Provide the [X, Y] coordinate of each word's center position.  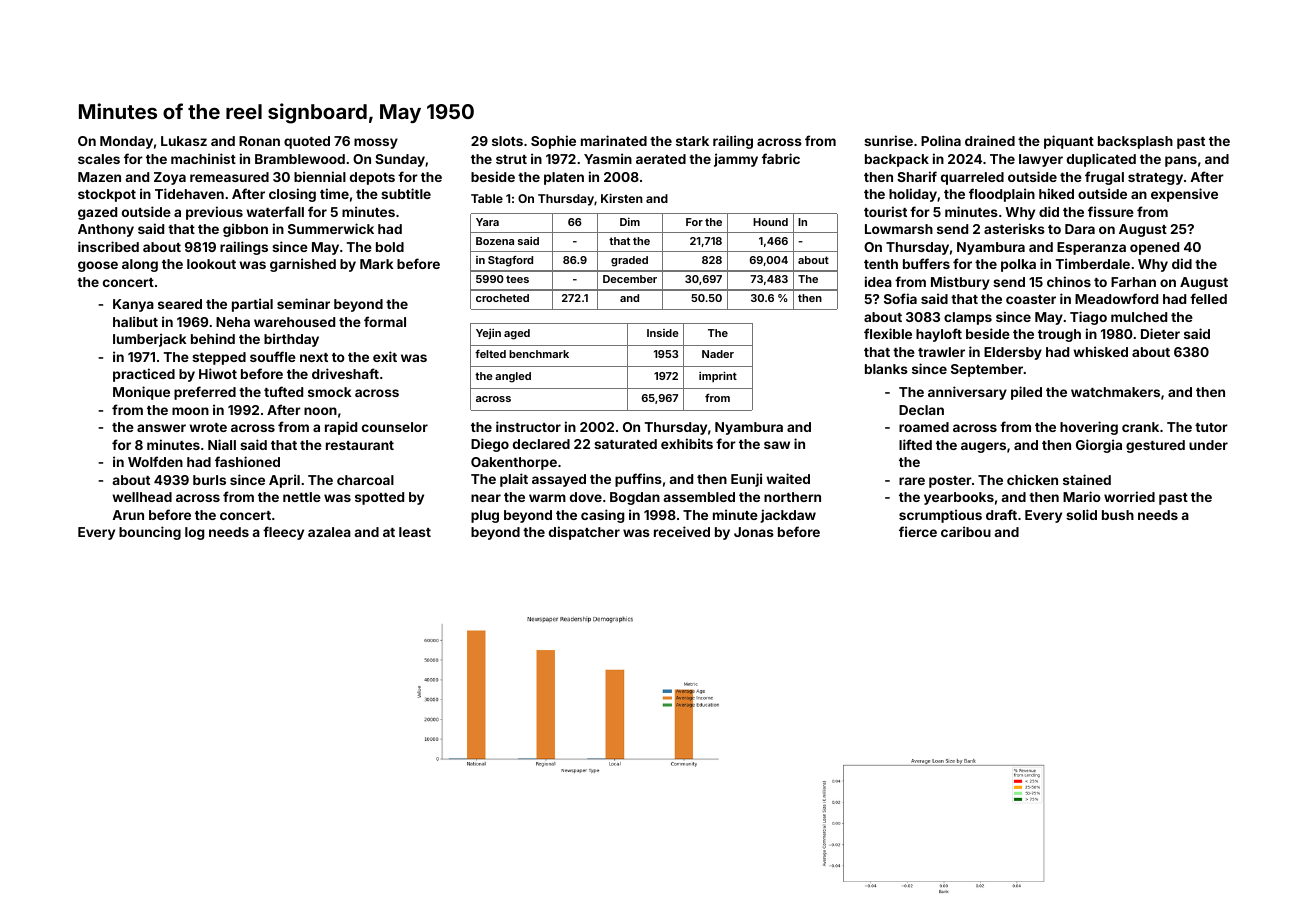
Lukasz [184, 141]
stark [692, 141]
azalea [329, 532]
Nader [718, 354]
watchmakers [1115, 392]
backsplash [1135, 142]
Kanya [133, 305]
